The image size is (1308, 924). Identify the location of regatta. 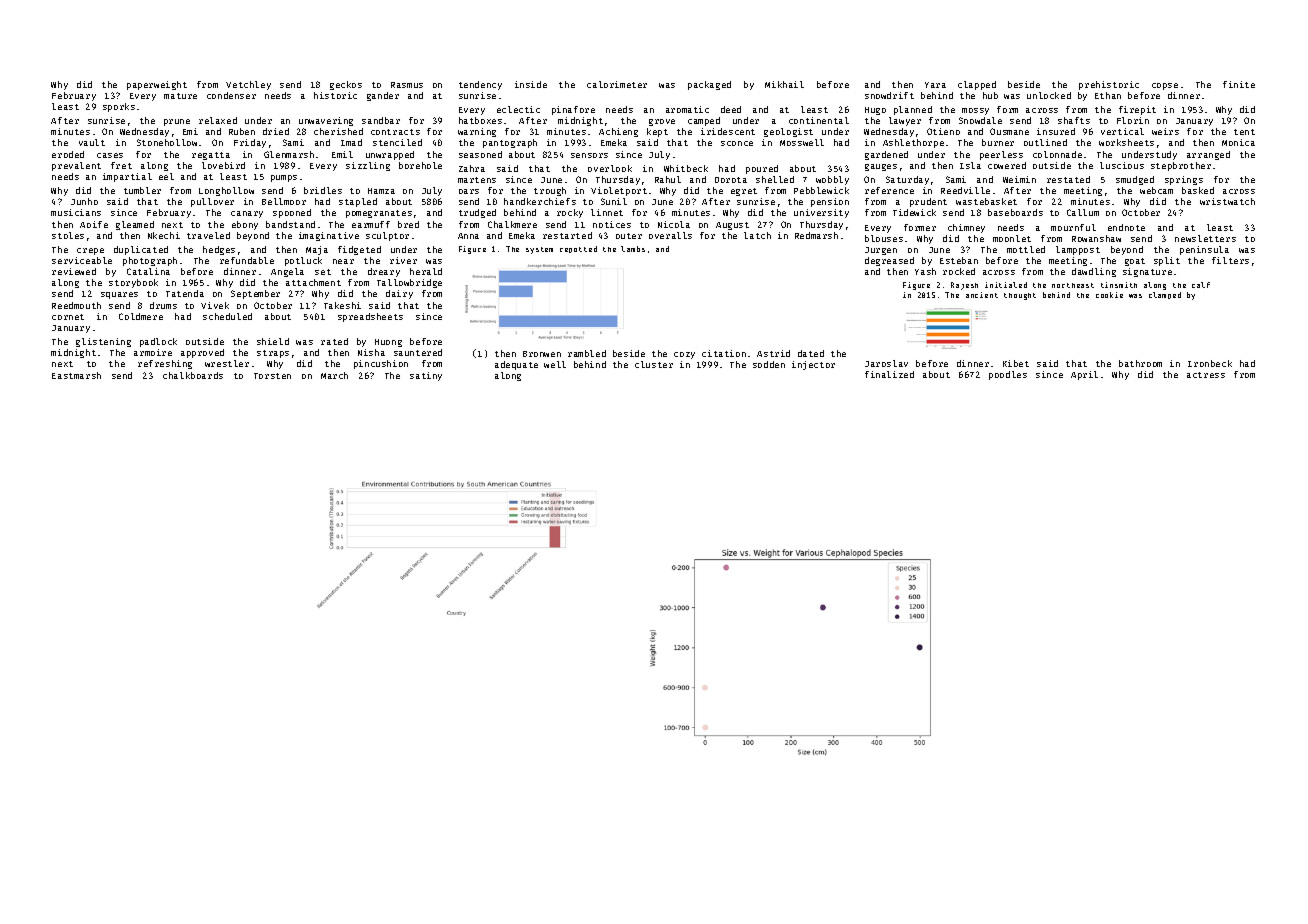
(211, 156).
